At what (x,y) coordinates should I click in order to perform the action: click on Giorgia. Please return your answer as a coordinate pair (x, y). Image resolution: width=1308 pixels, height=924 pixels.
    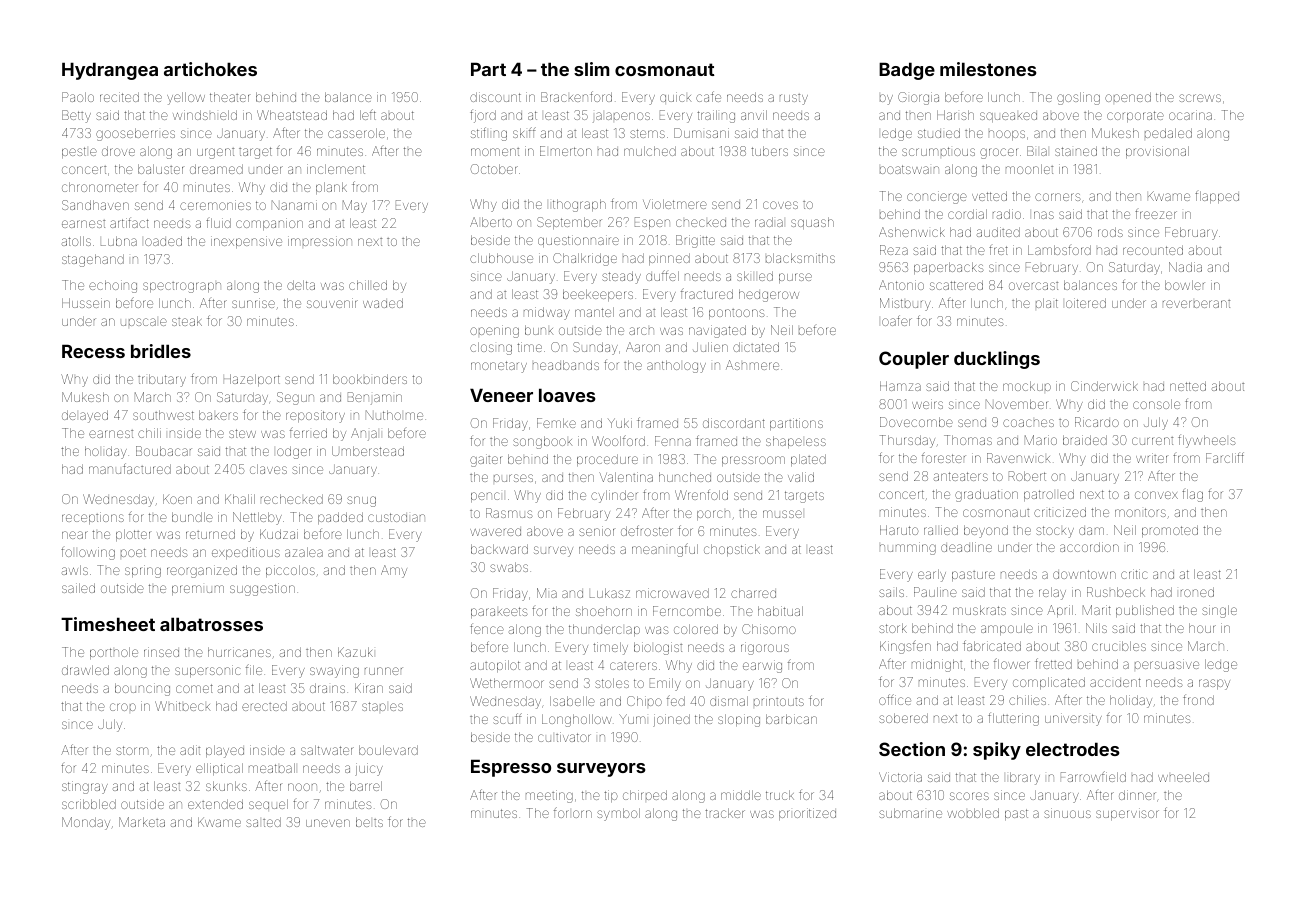
    Looking at the image, I should click on (918, 98).
